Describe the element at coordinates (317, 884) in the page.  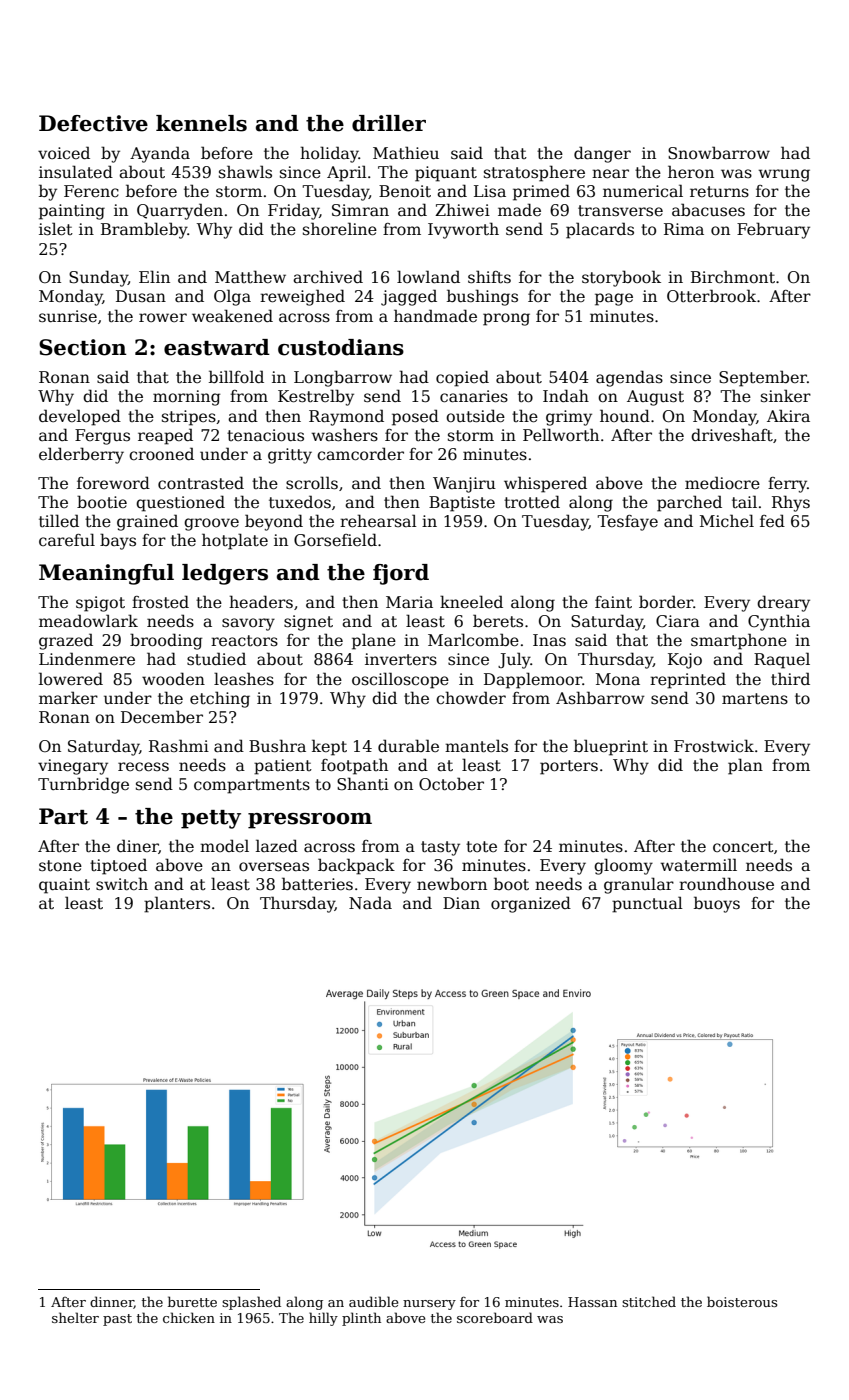
I see `batteries` at that location.
